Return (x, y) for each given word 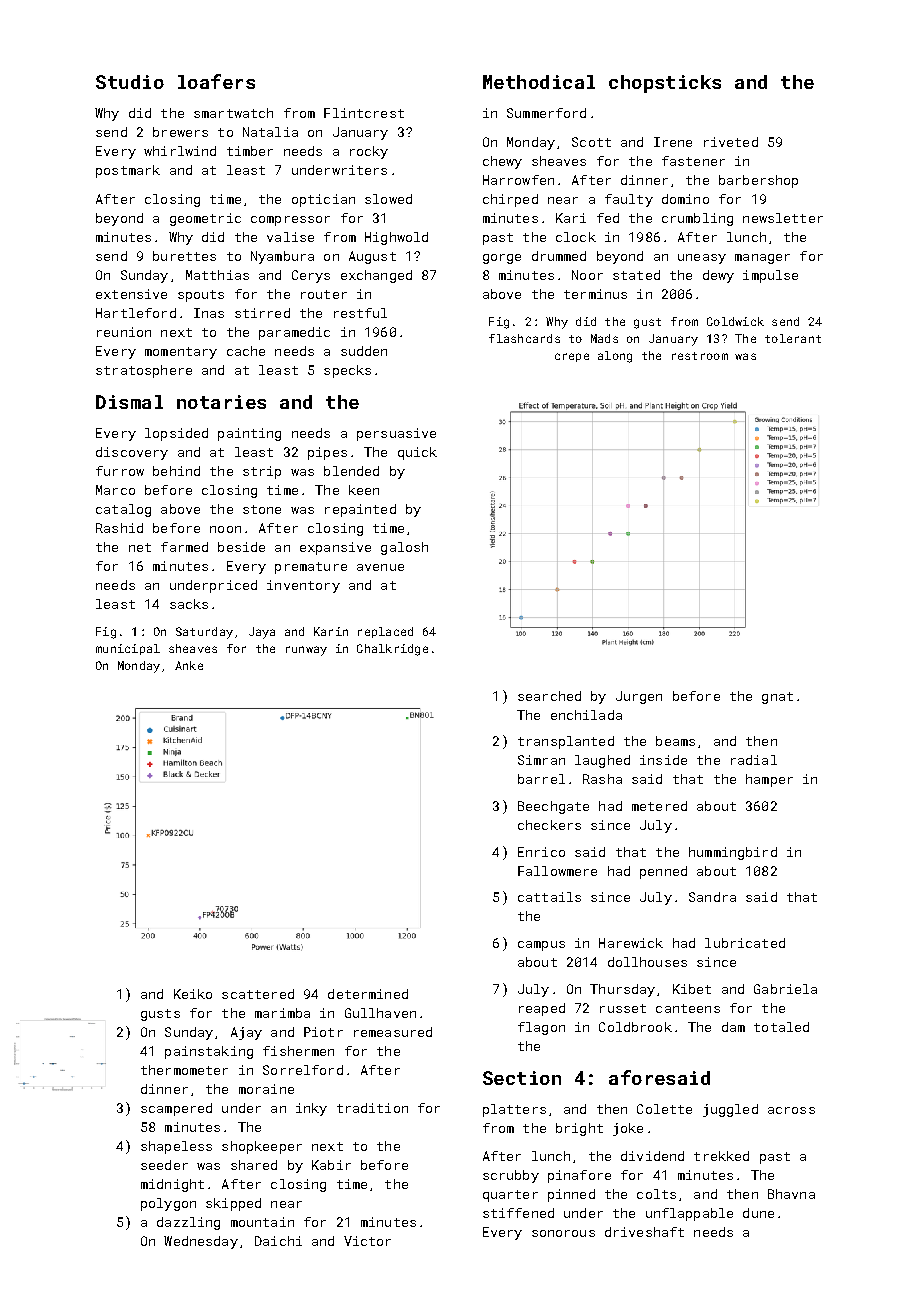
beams (675, 741)
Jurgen (639, 697)
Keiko (193, 994)
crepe (572, 357)
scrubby (511, 1176)
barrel (541, 779)
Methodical (539, 82)
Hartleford (136, 313)
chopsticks (665, 84)
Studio (130, 82)
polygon (168, 1204)
